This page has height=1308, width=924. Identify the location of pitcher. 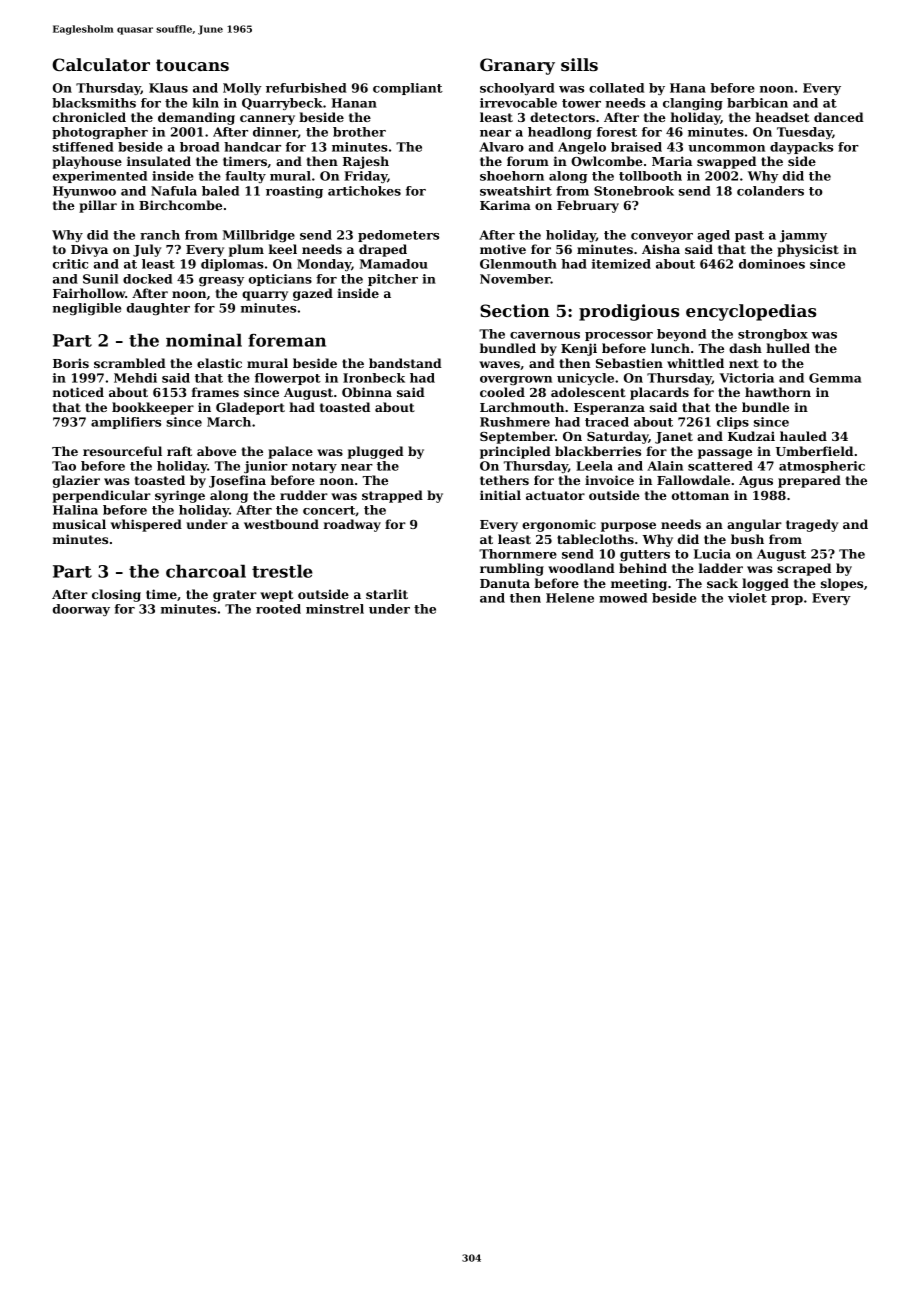
(393, 280).
